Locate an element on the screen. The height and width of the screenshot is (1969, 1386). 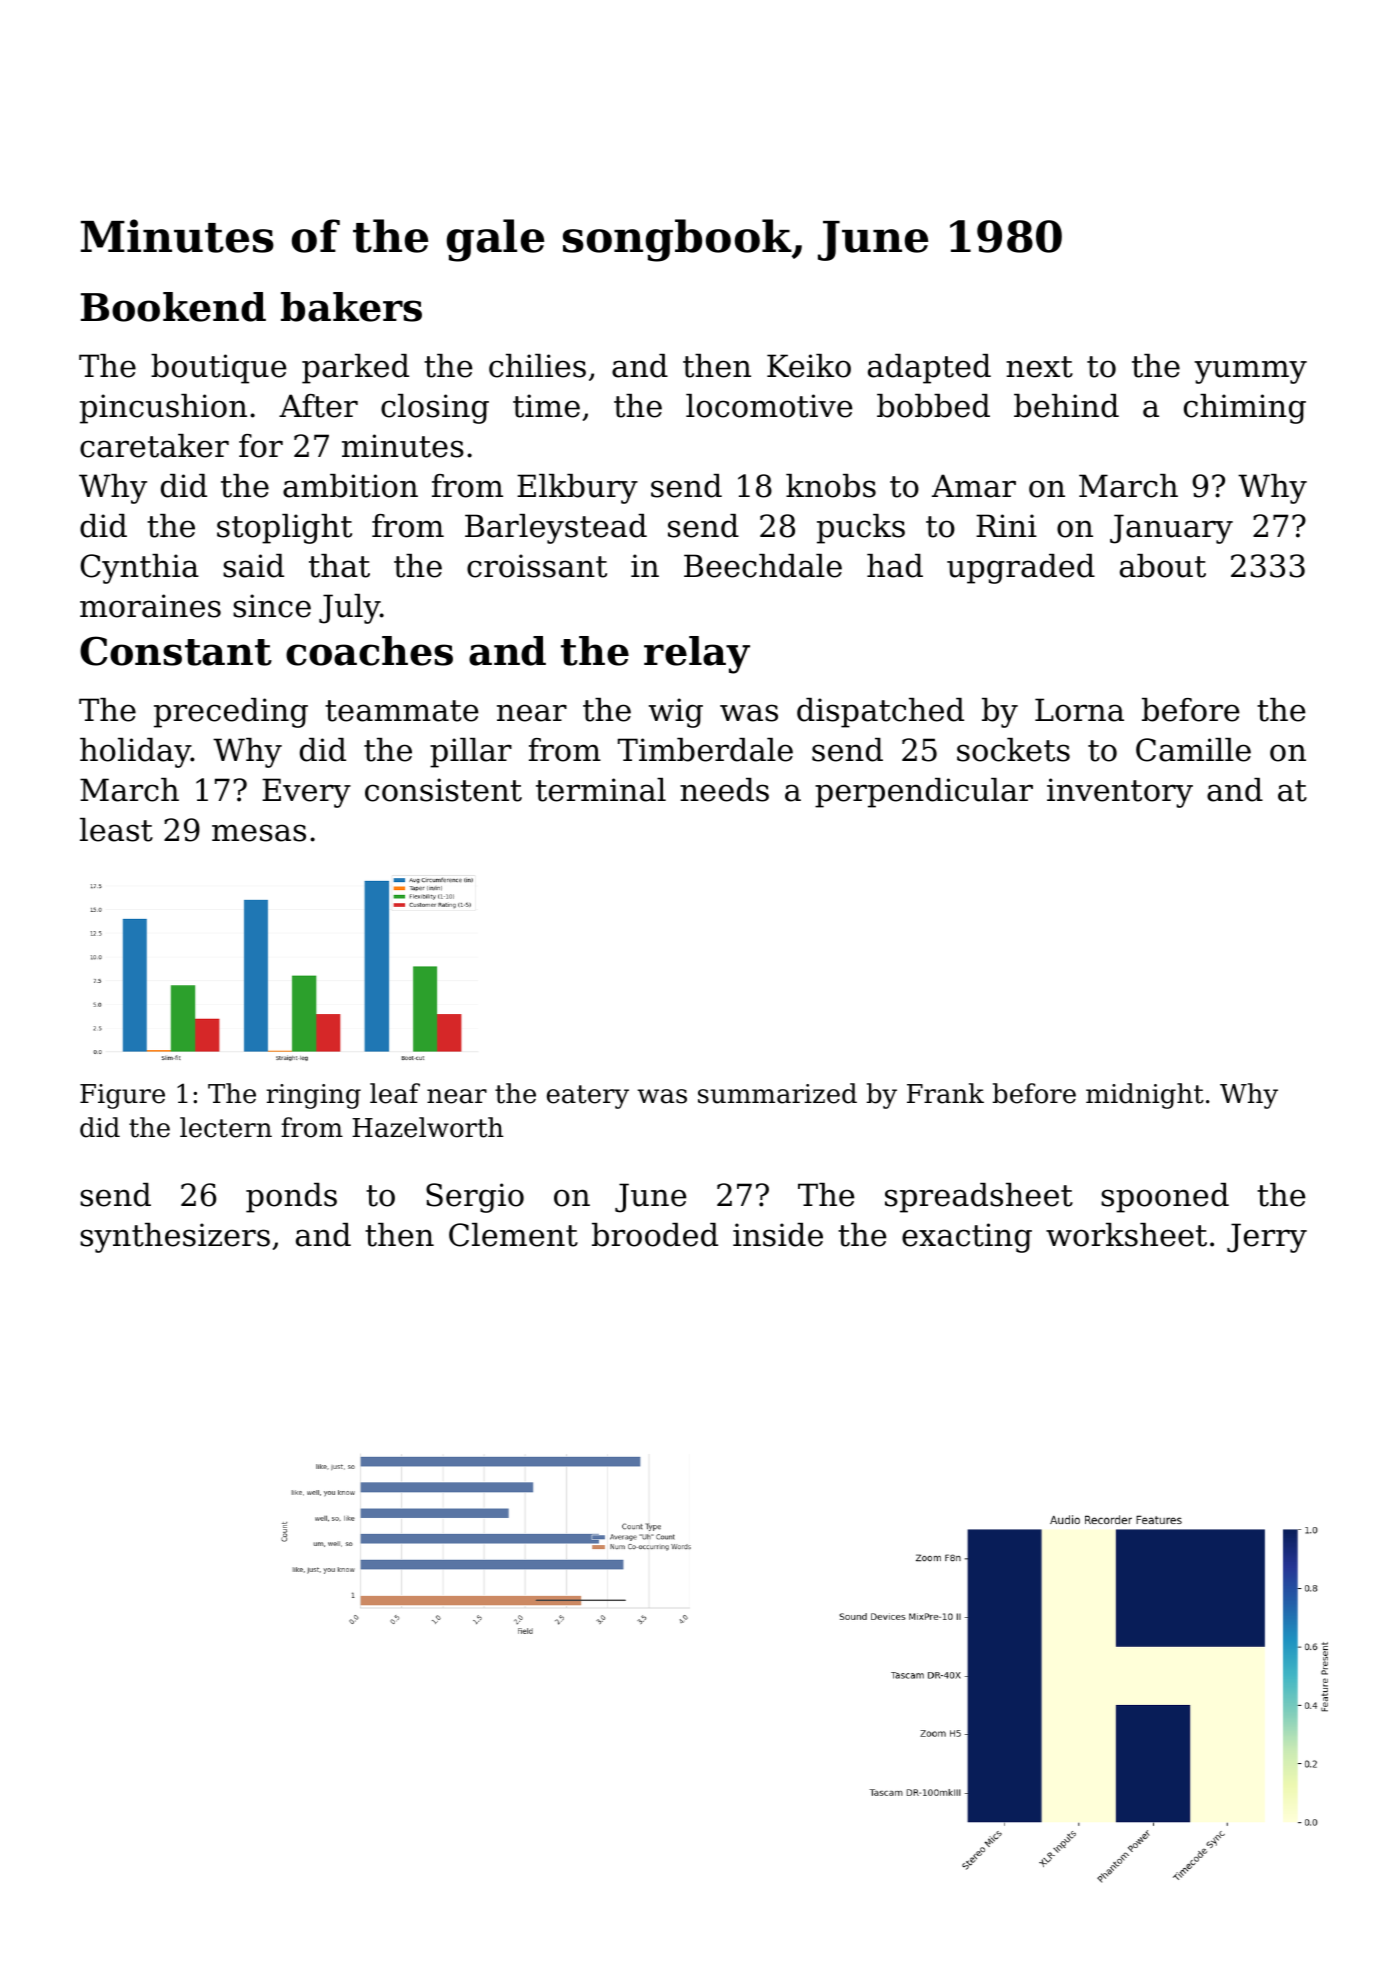
bakers is located at coordinates (351, 307).
